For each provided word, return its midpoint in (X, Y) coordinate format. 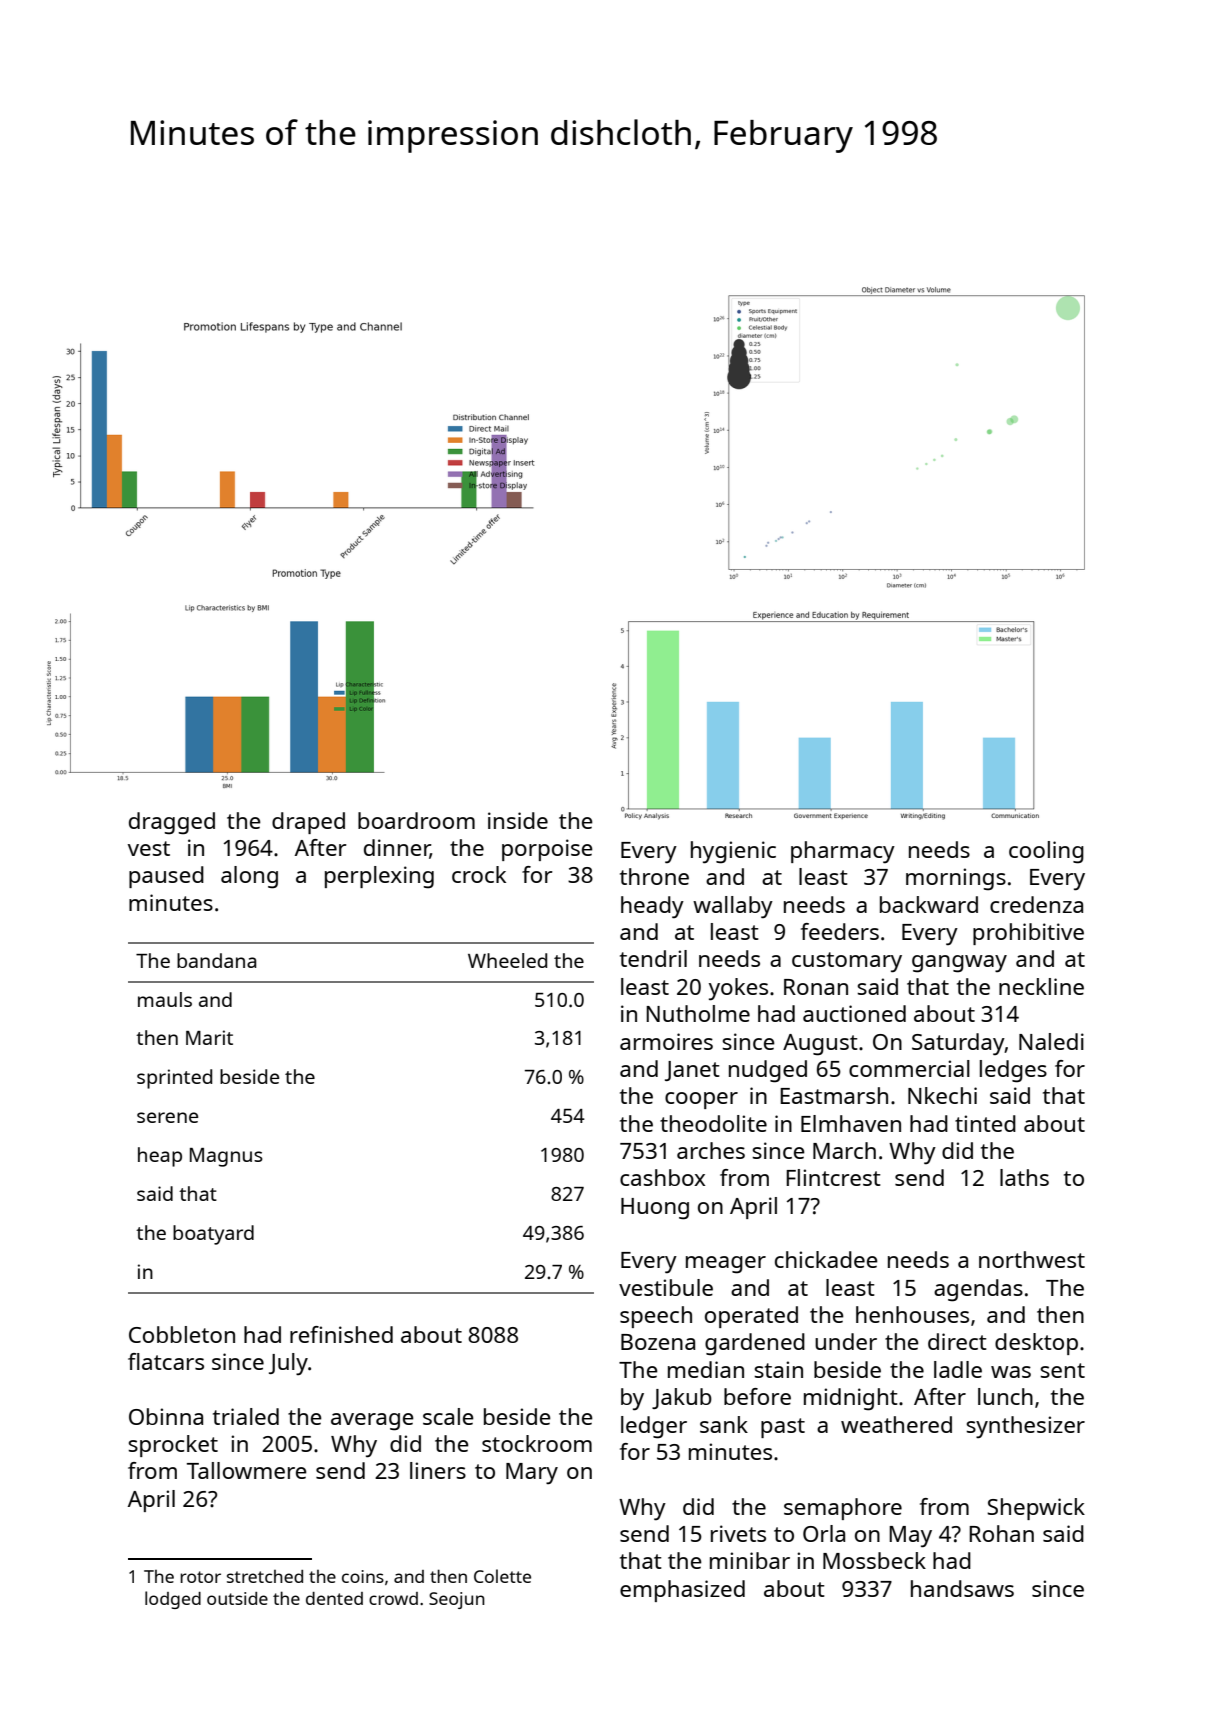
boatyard (213, 1235)
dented (334, 1598)
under (846, 1341)
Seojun (457, 1600)
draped (308, 823)
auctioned (854, 1013)
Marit (209, 1037)
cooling (1046, 852)
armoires (666, 1041)
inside (518, 820)
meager (726, 1265)
